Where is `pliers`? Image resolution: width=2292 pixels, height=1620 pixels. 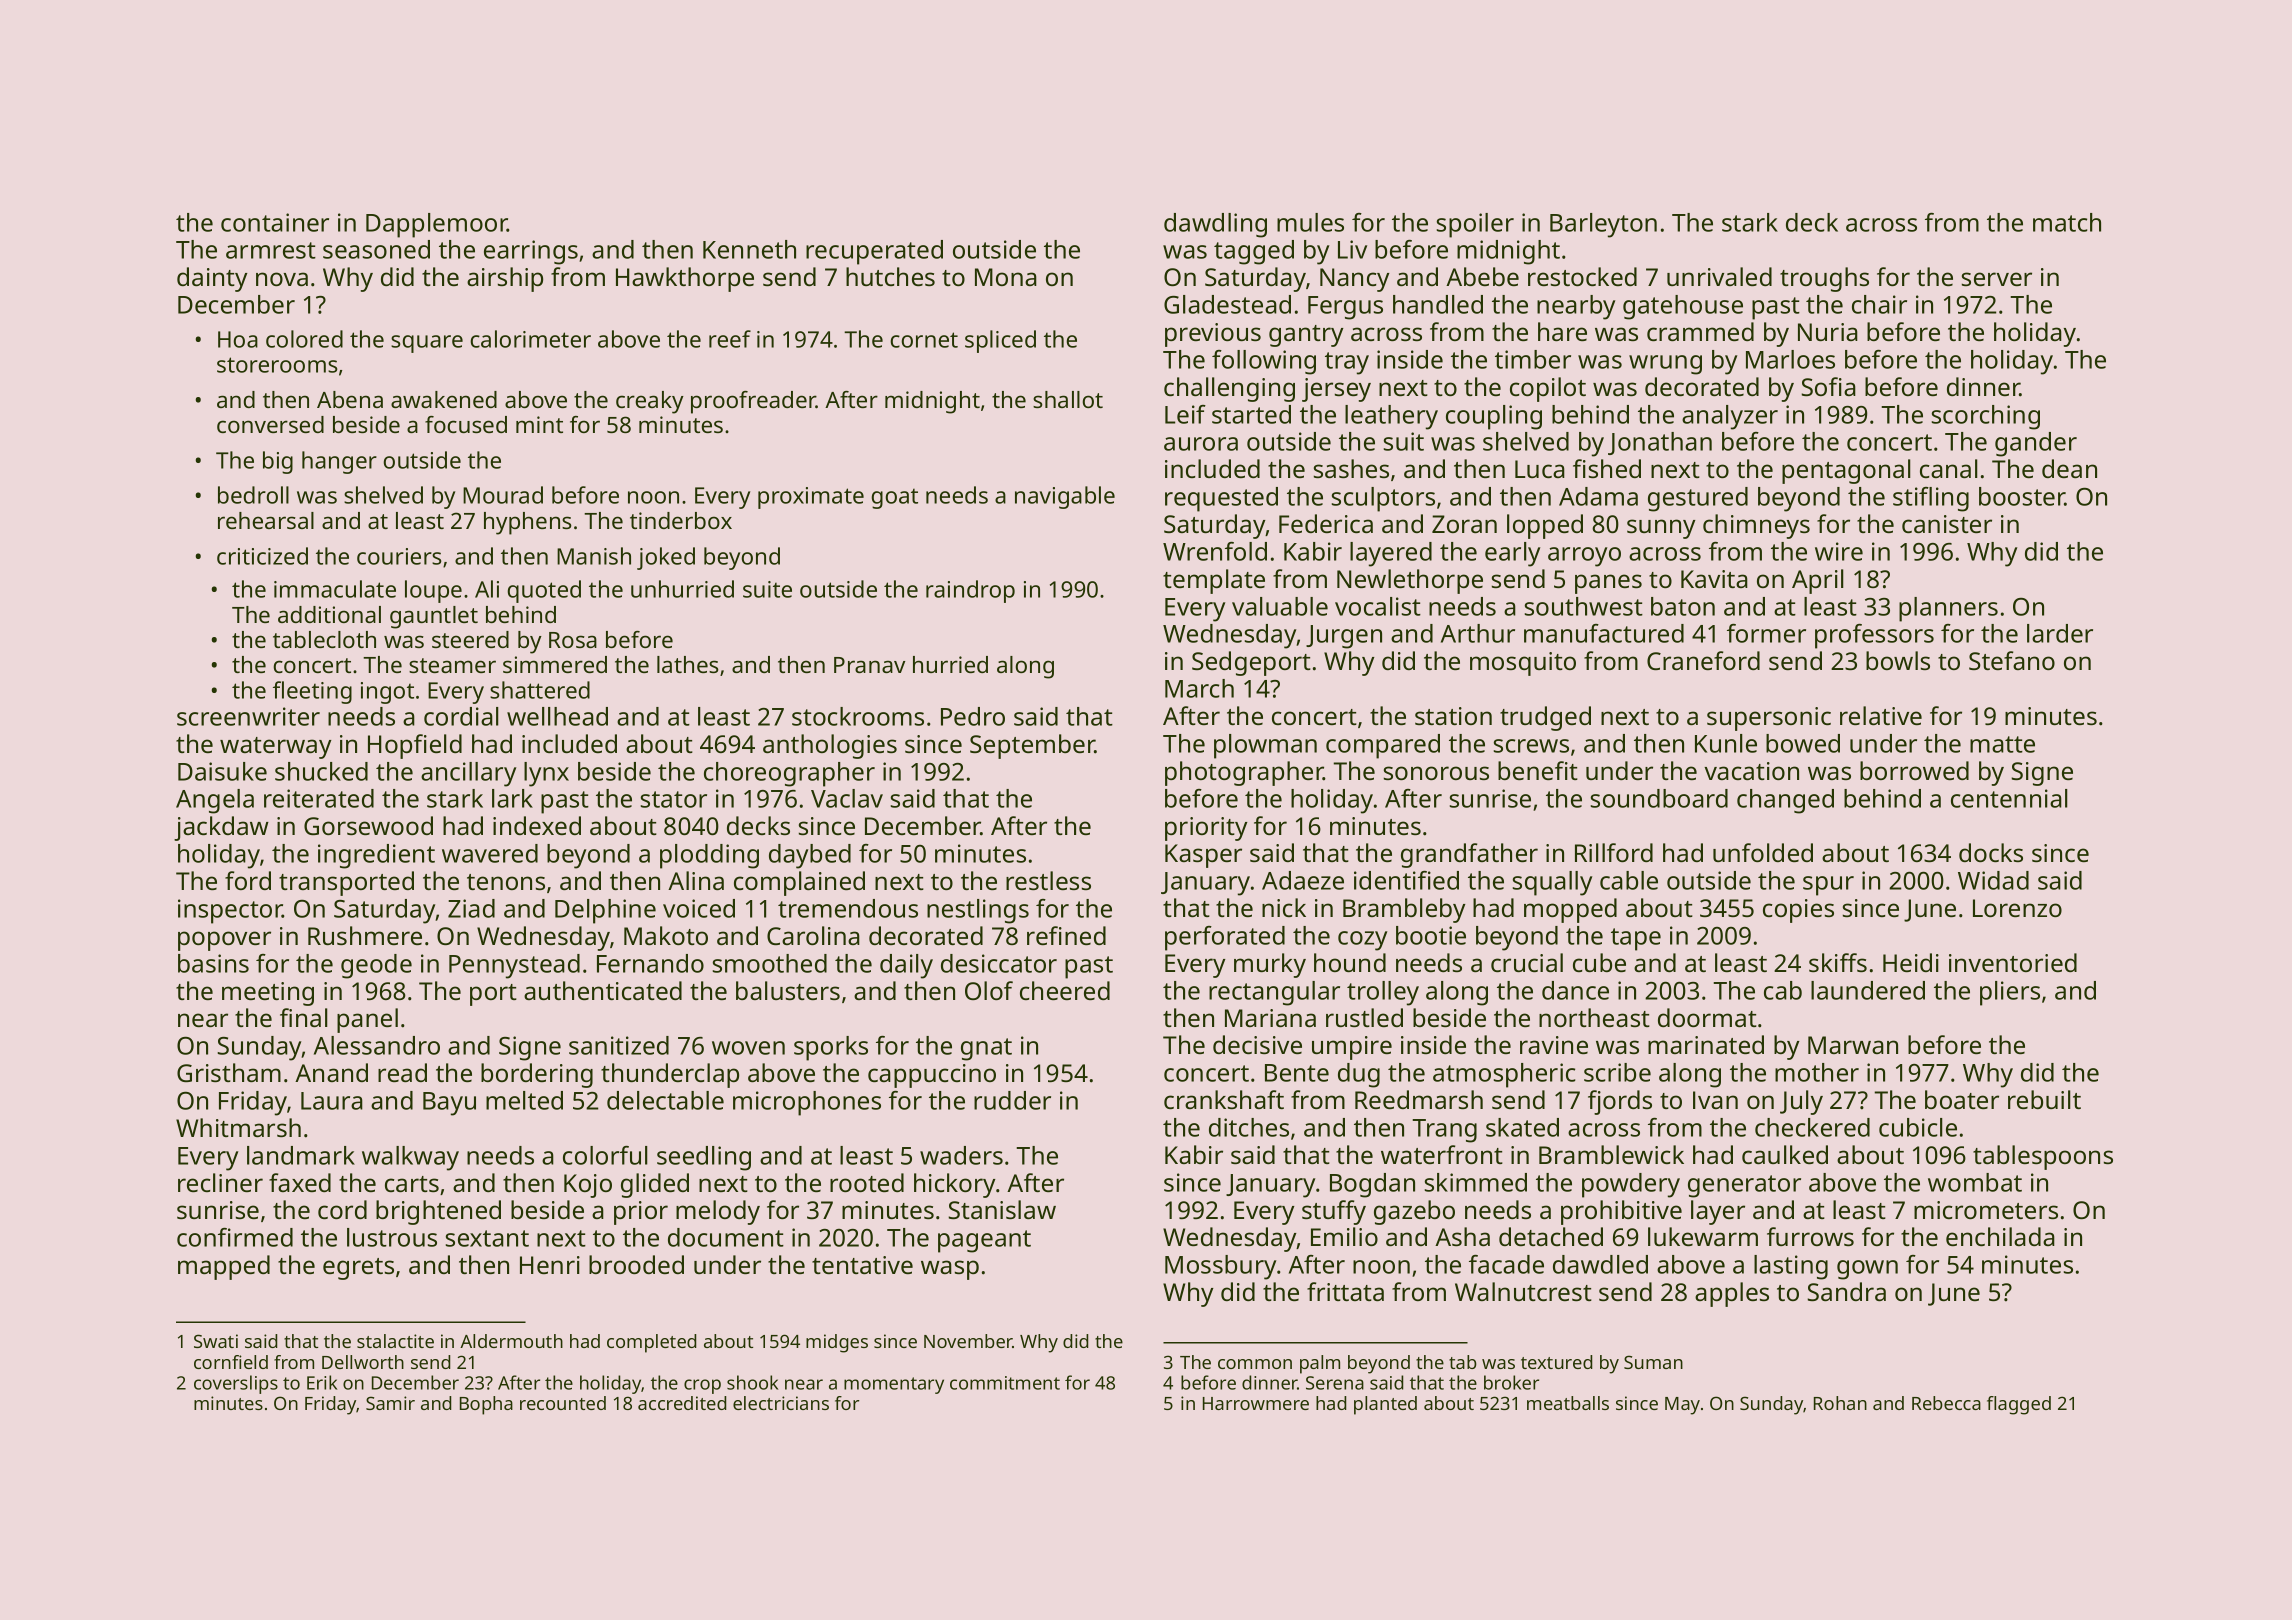 pliers is located at coordinates (2010, 993).
